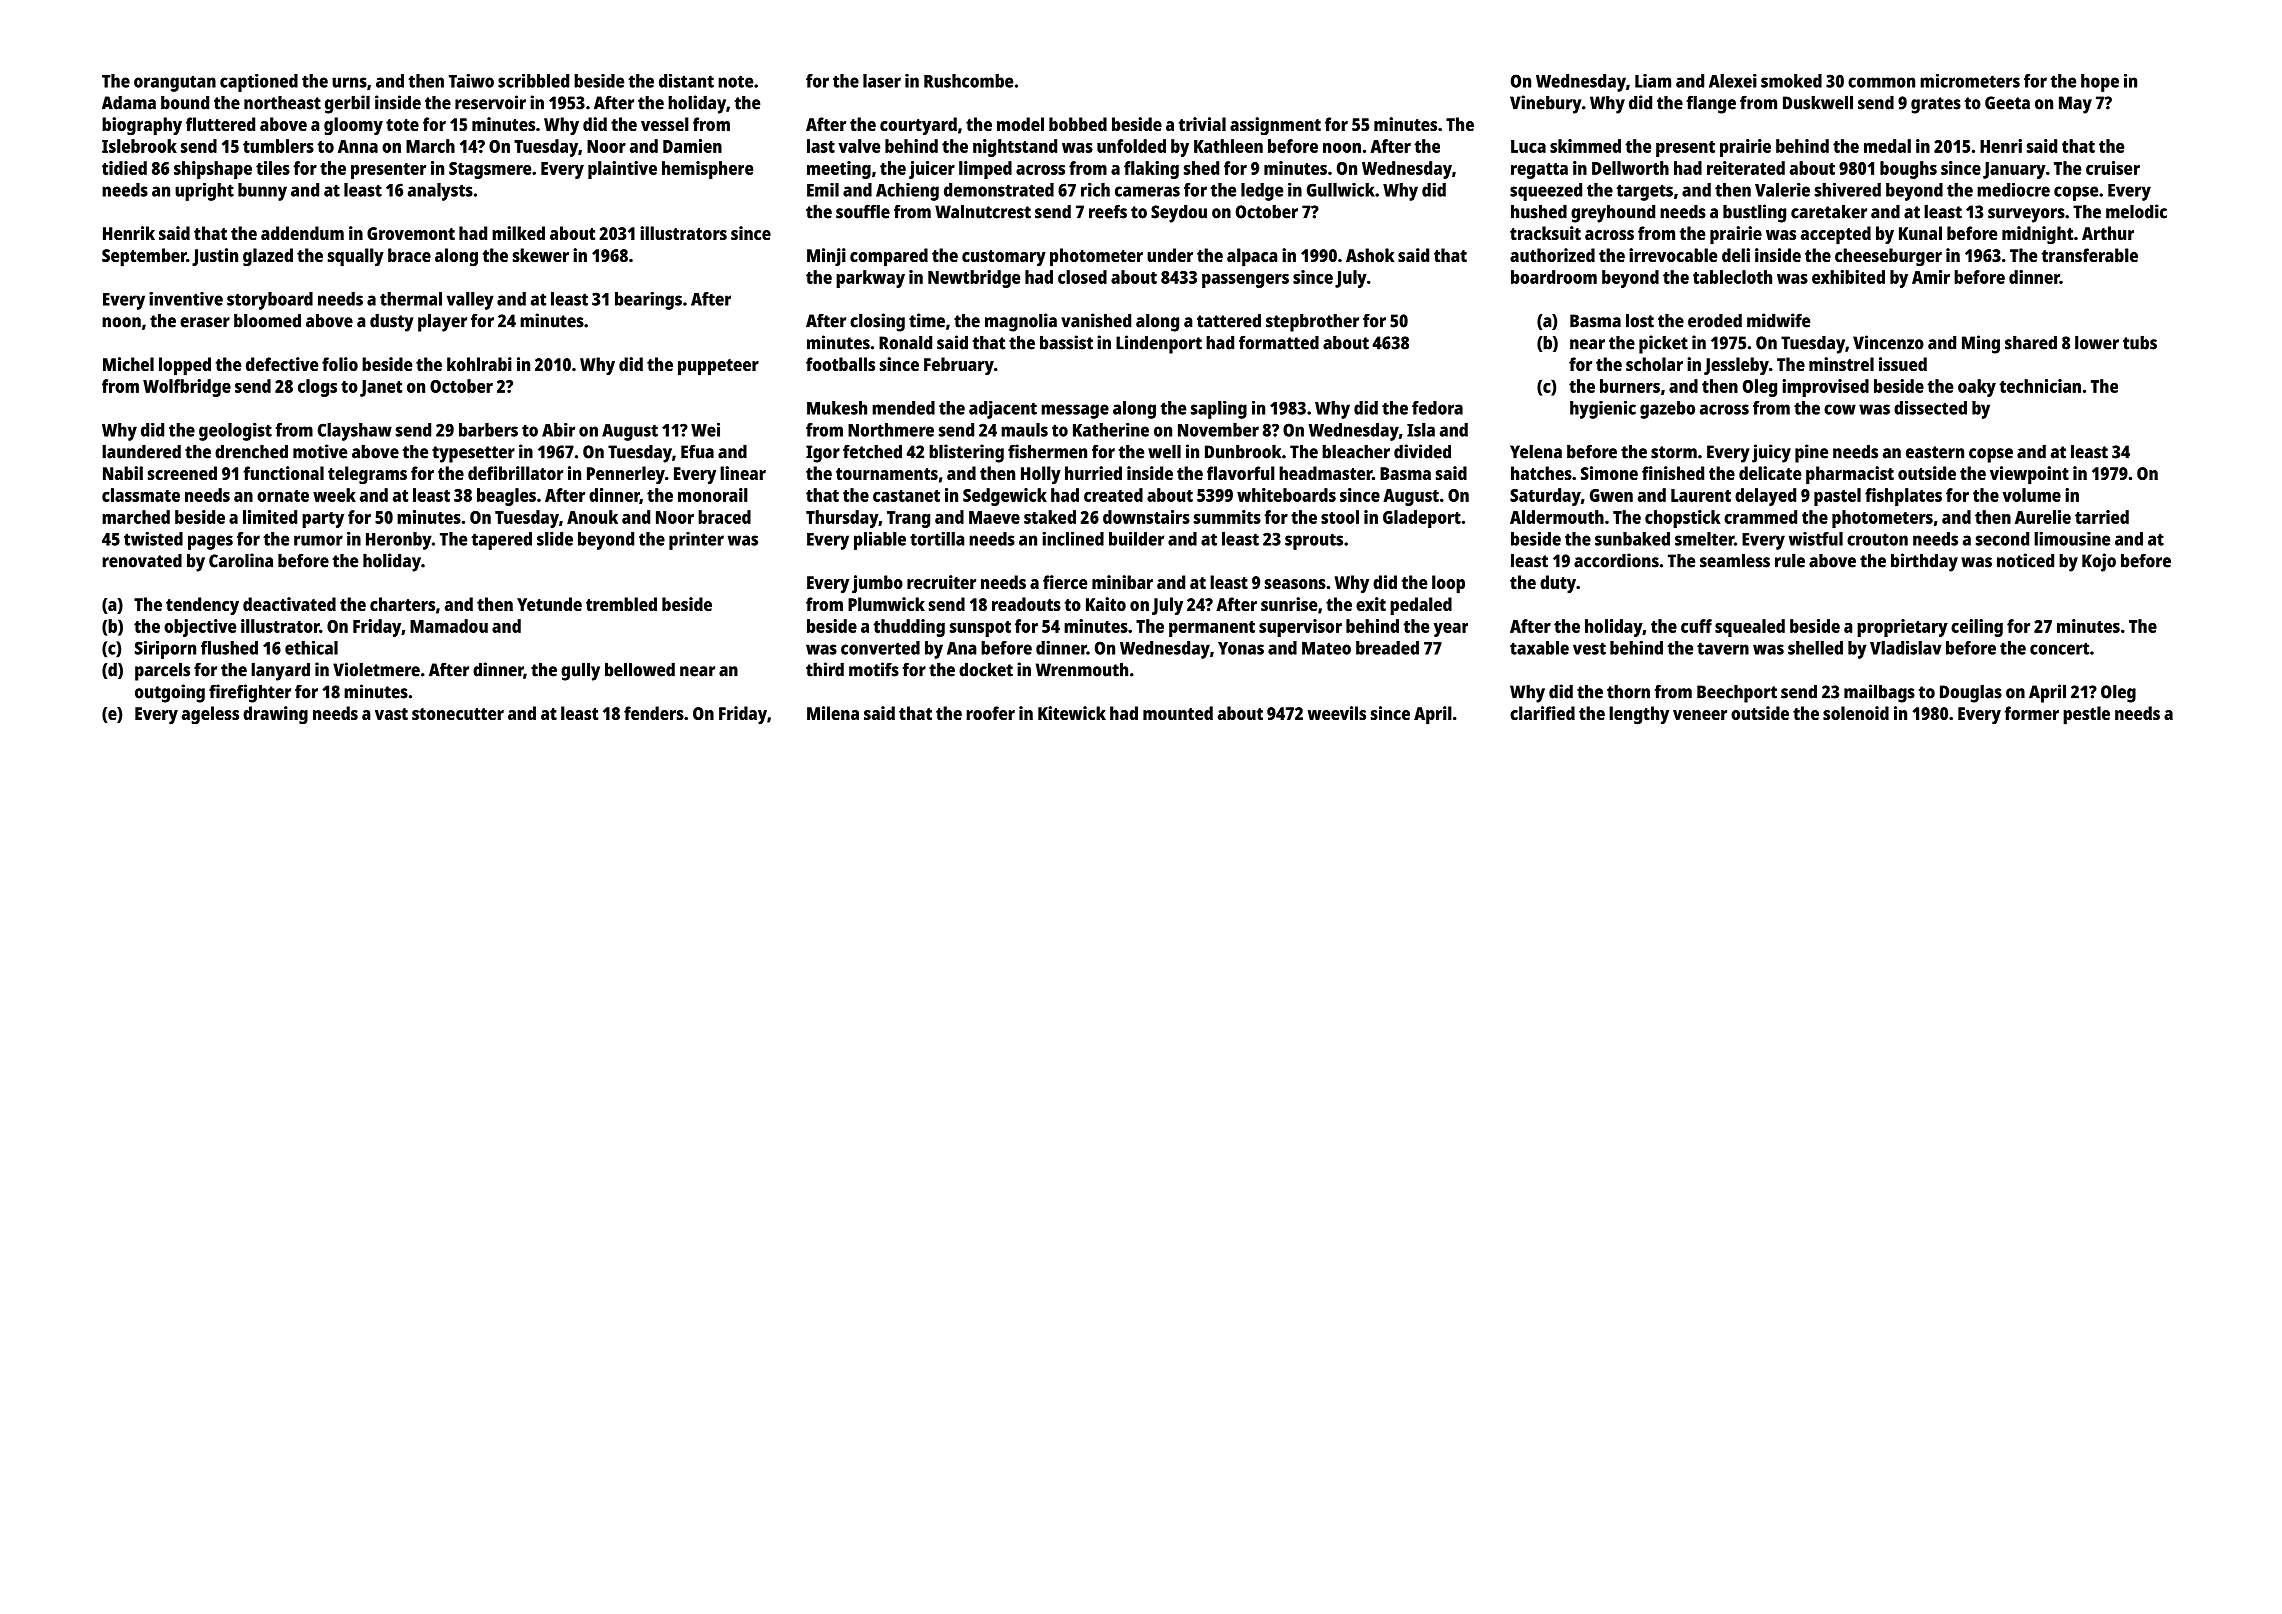 The width and height of the image is (2282, 1614). I want to click on sprouts, so click(1314, 541).
